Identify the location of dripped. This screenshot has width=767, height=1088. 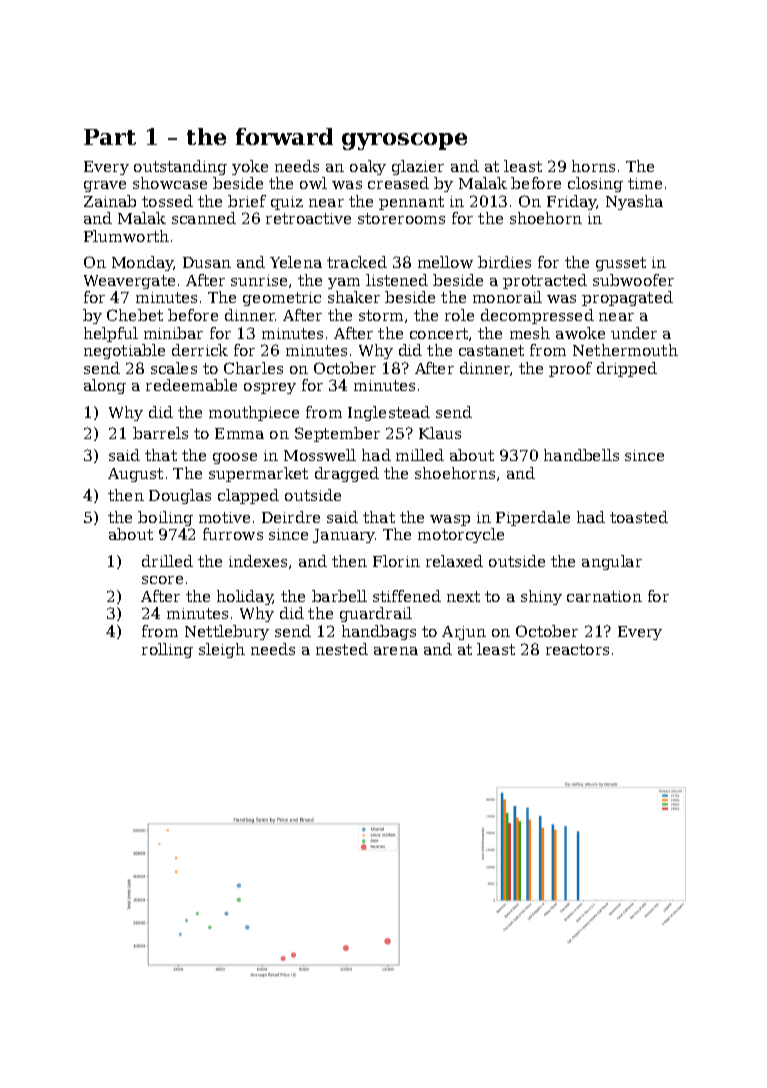
(627, 369).
